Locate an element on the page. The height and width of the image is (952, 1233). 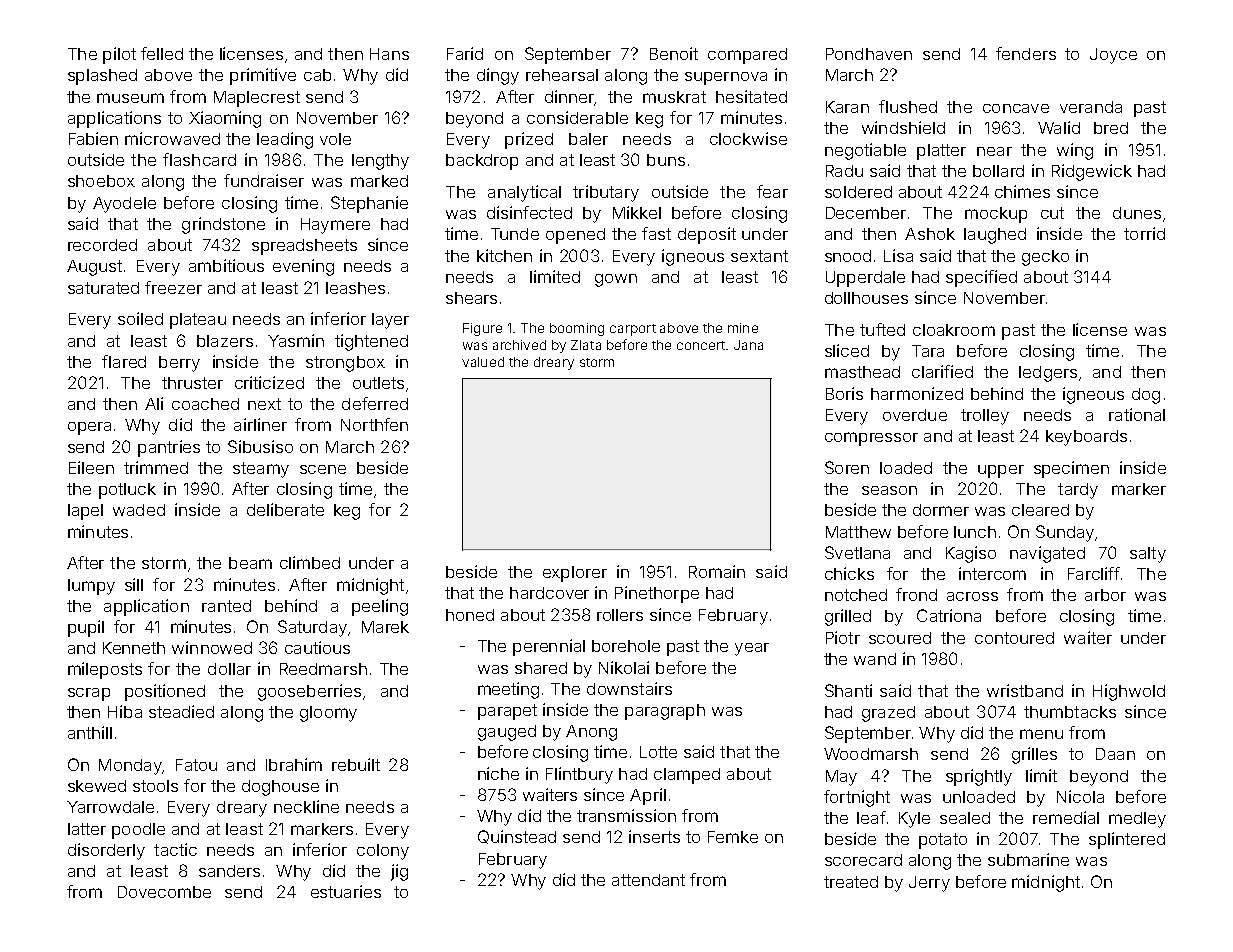
rational is located at coordinates (1137, 414).
